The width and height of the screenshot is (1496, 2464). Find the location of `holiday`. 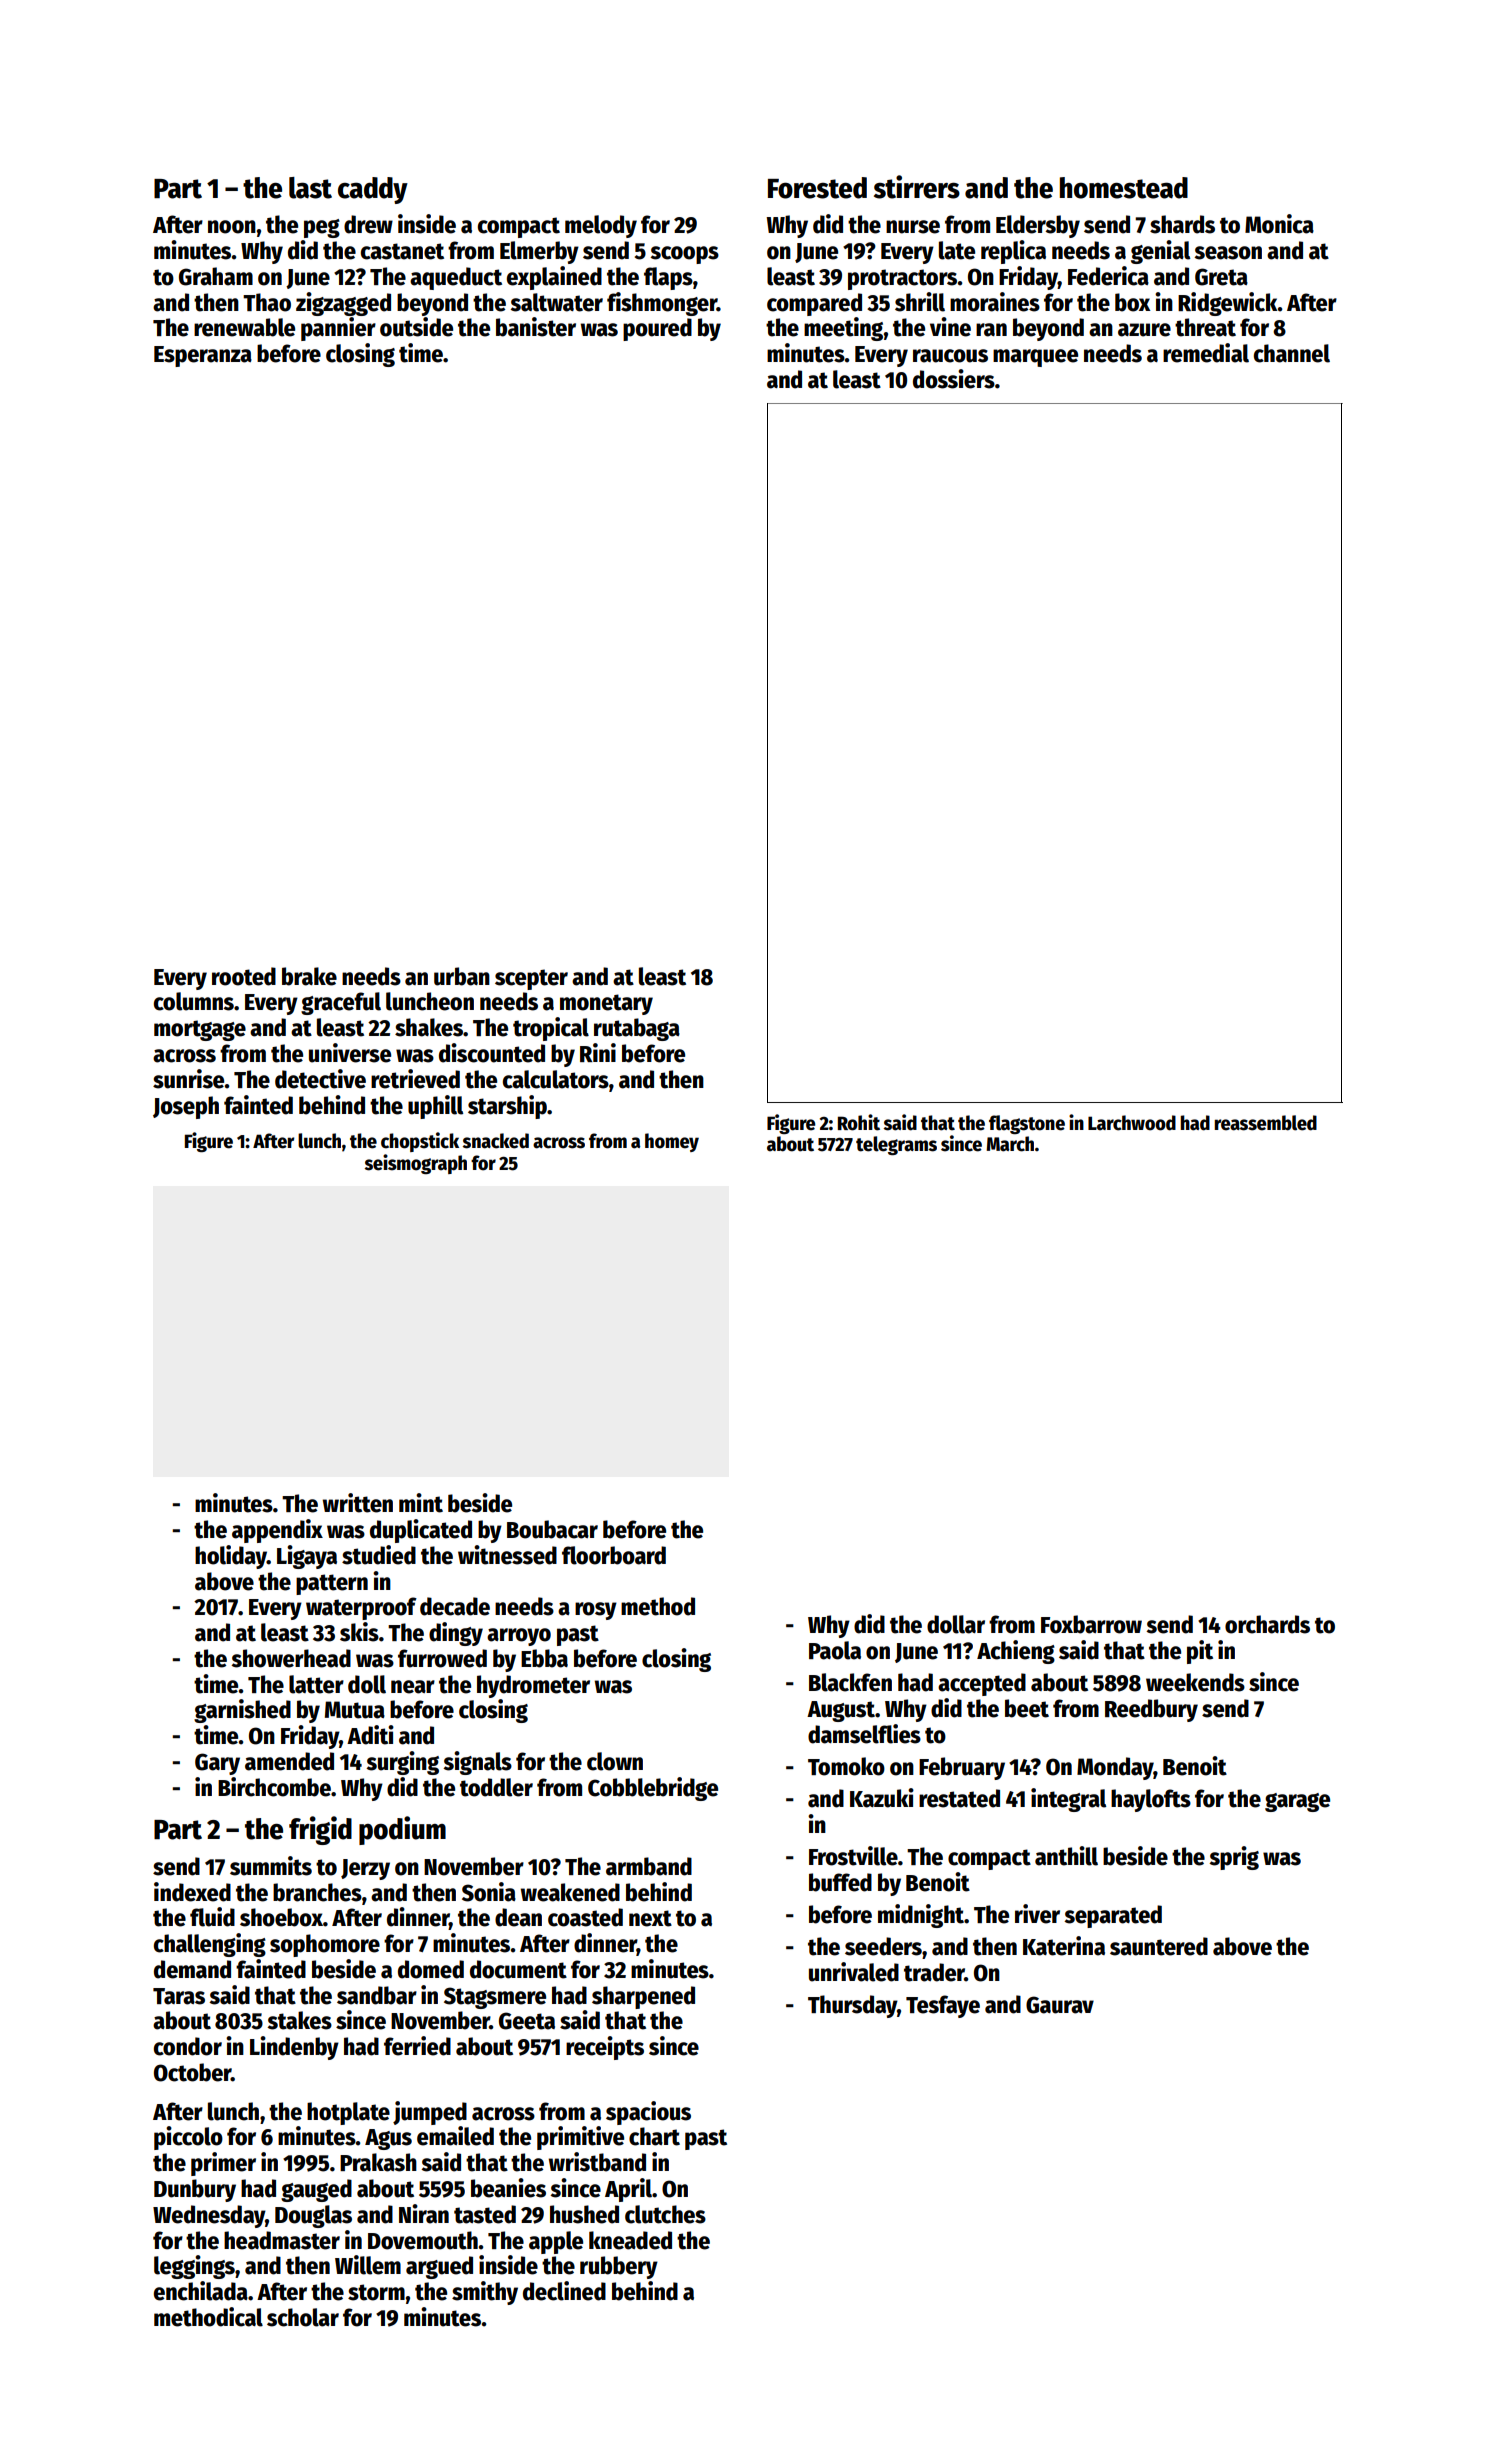

holiday is located at coordinates (231, 1557).
